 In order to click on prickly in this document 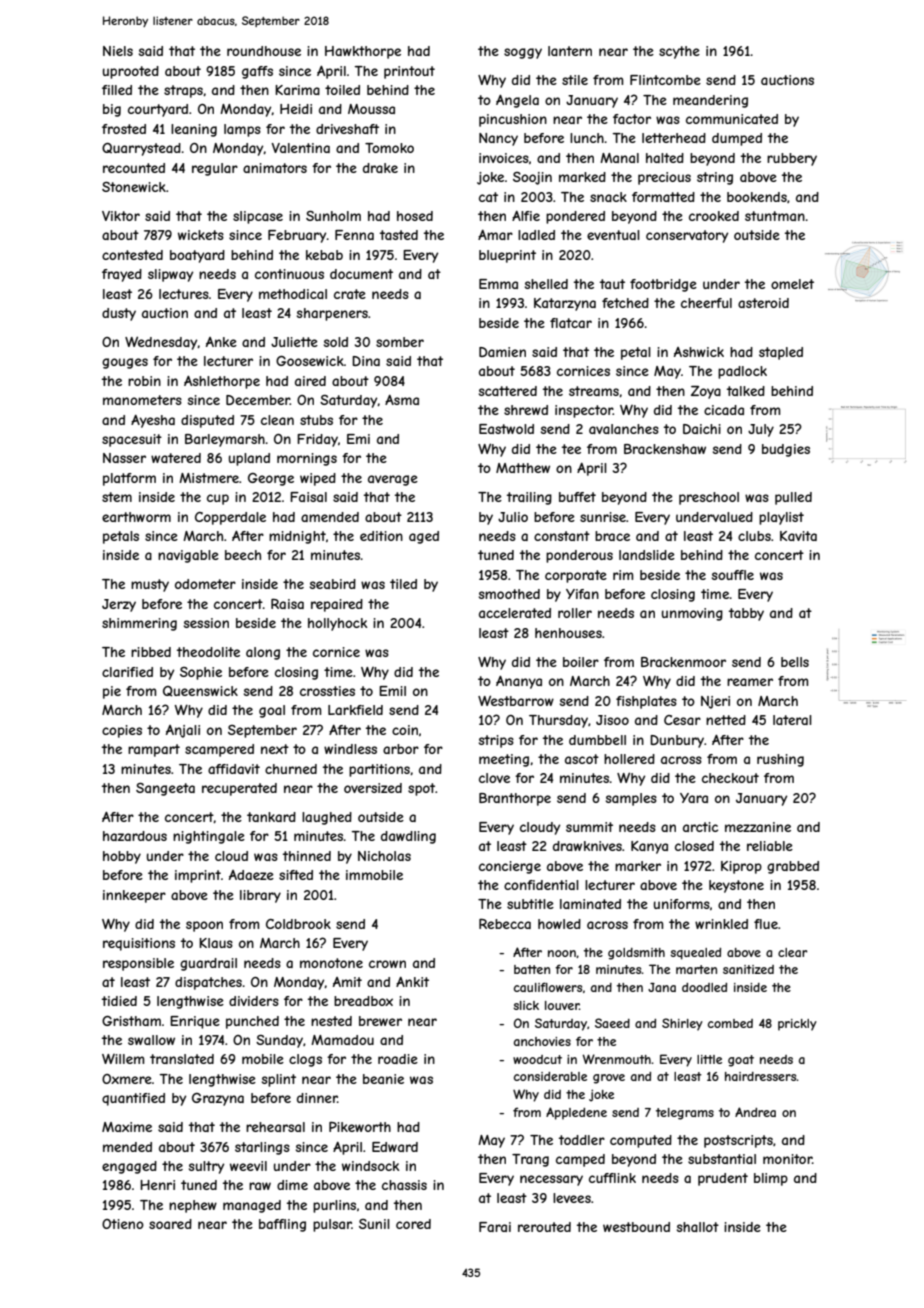, I will do `click(797, 1025)`.
